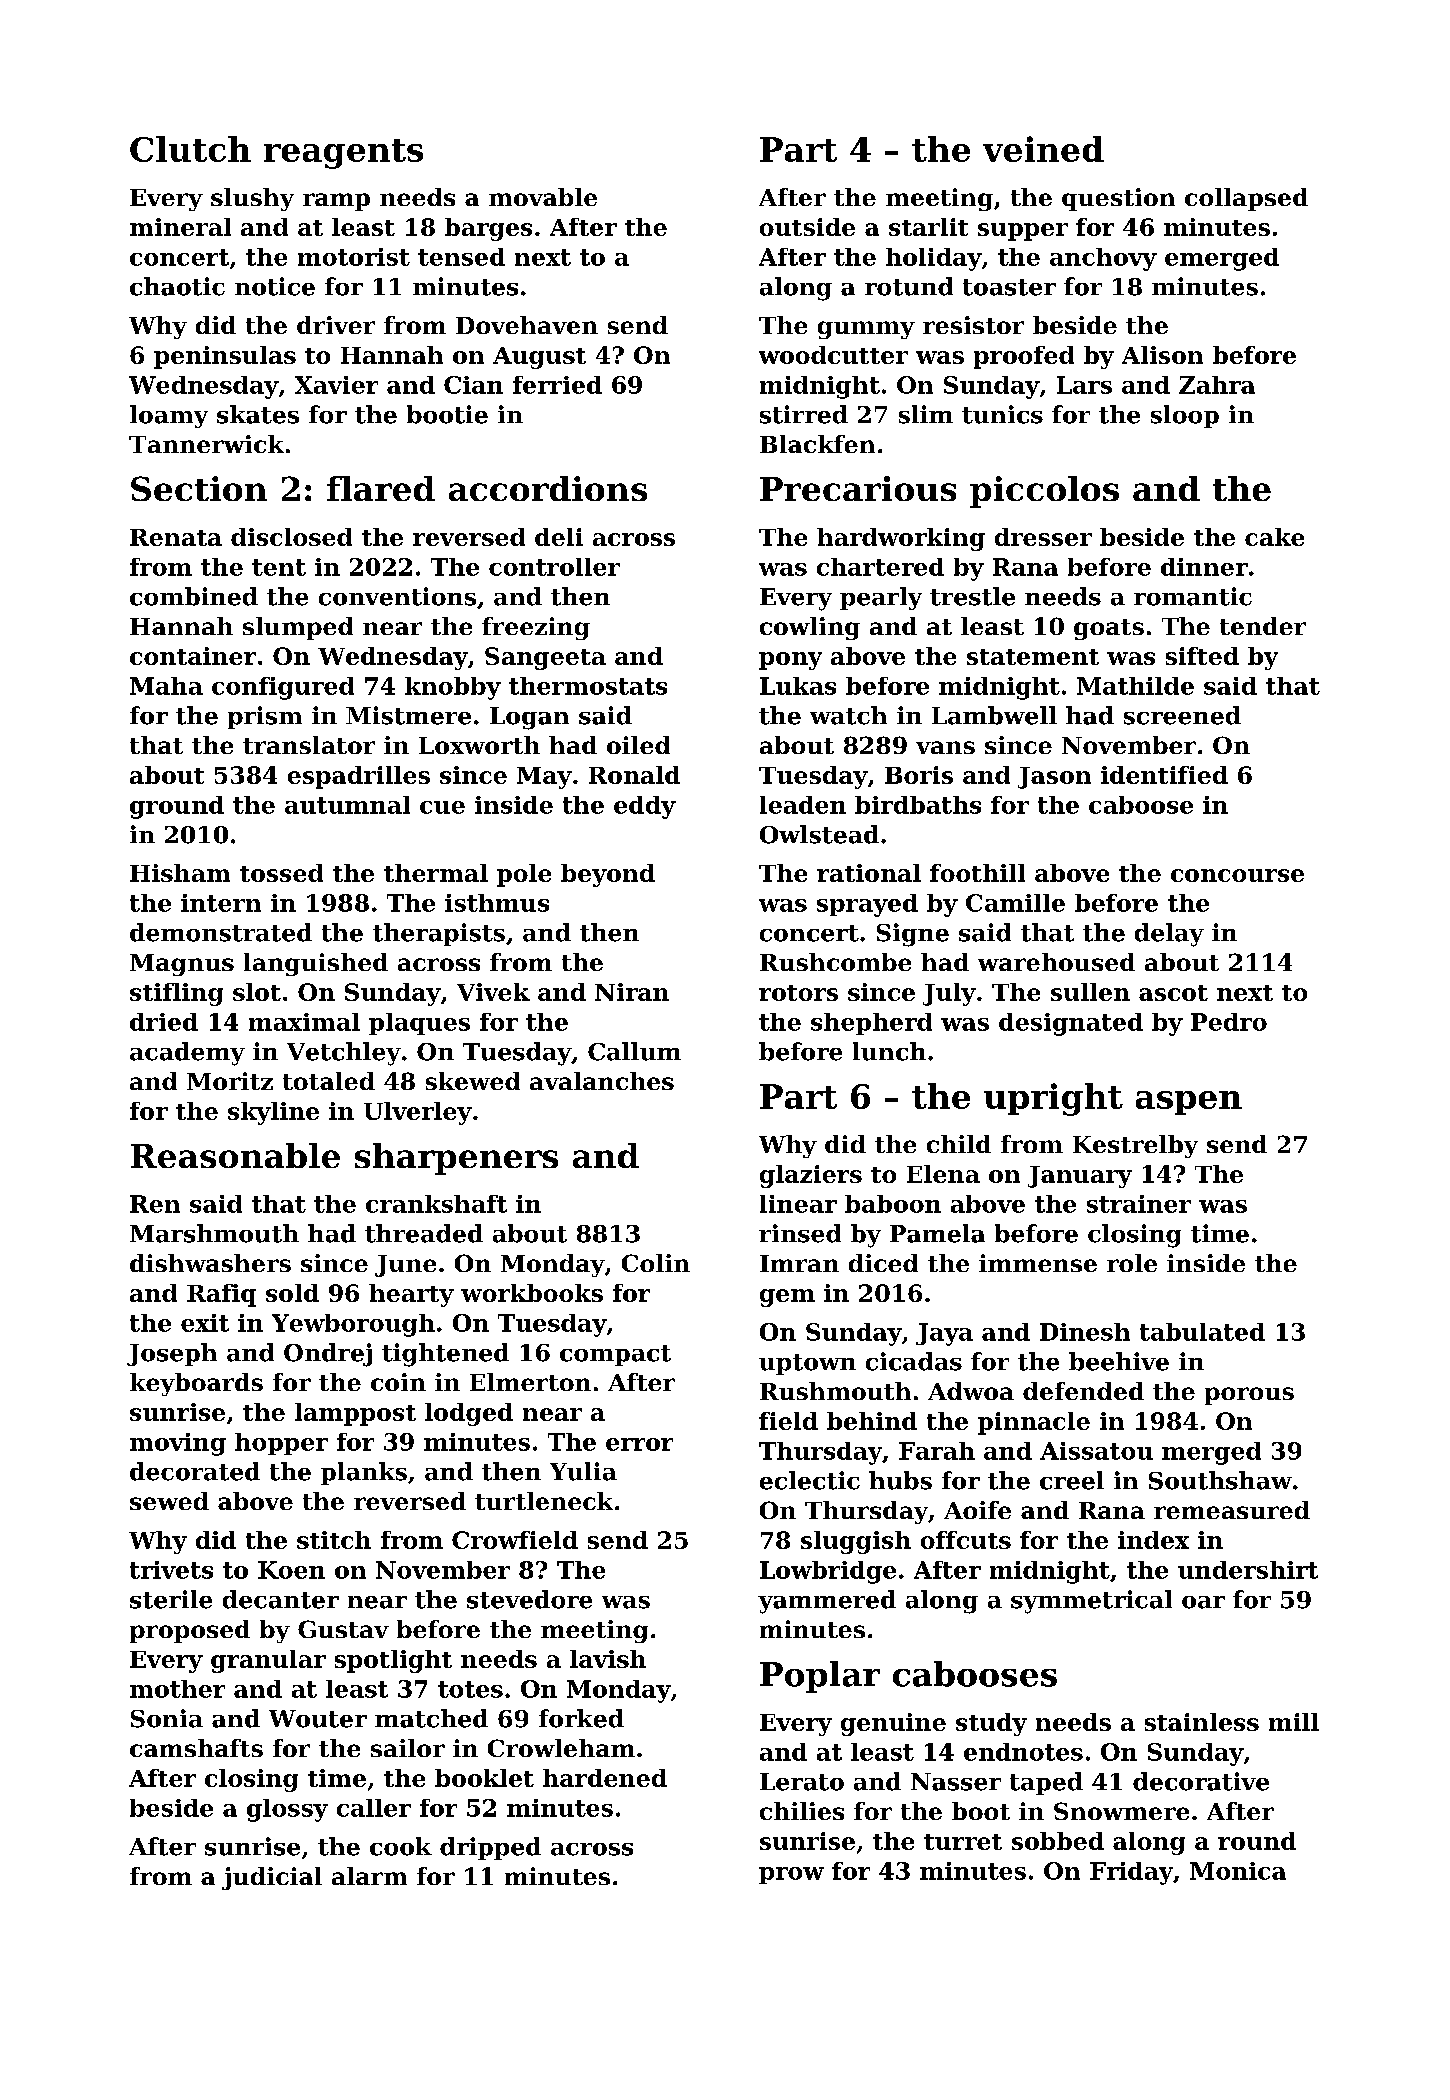 Image resolution: width=1450 pixels, height=2100 pixels. I want to click on judicial, so click(272, 1878).
